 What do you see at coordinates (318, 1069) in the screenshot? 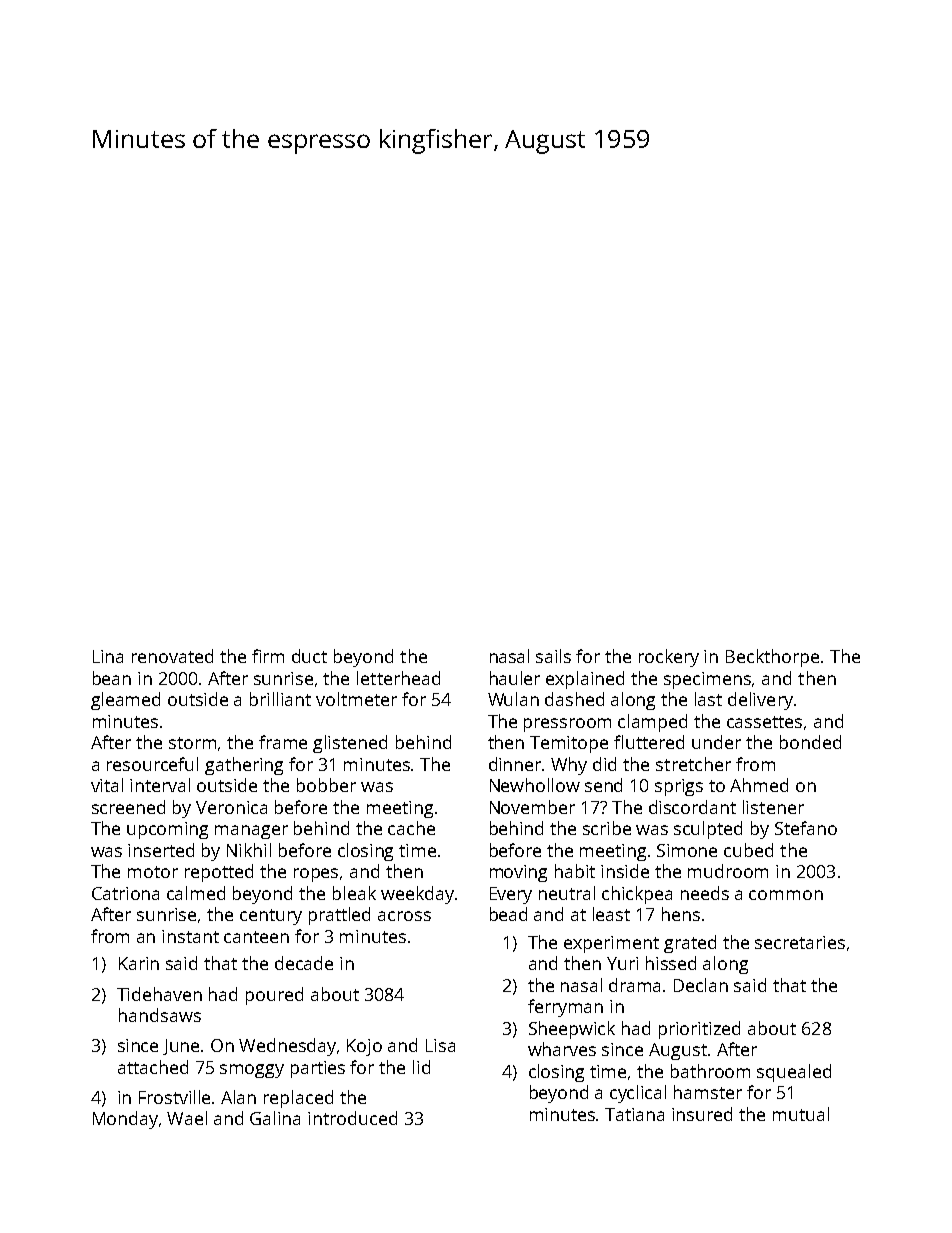
I see `parties` at bounding box center [318, 1069].
